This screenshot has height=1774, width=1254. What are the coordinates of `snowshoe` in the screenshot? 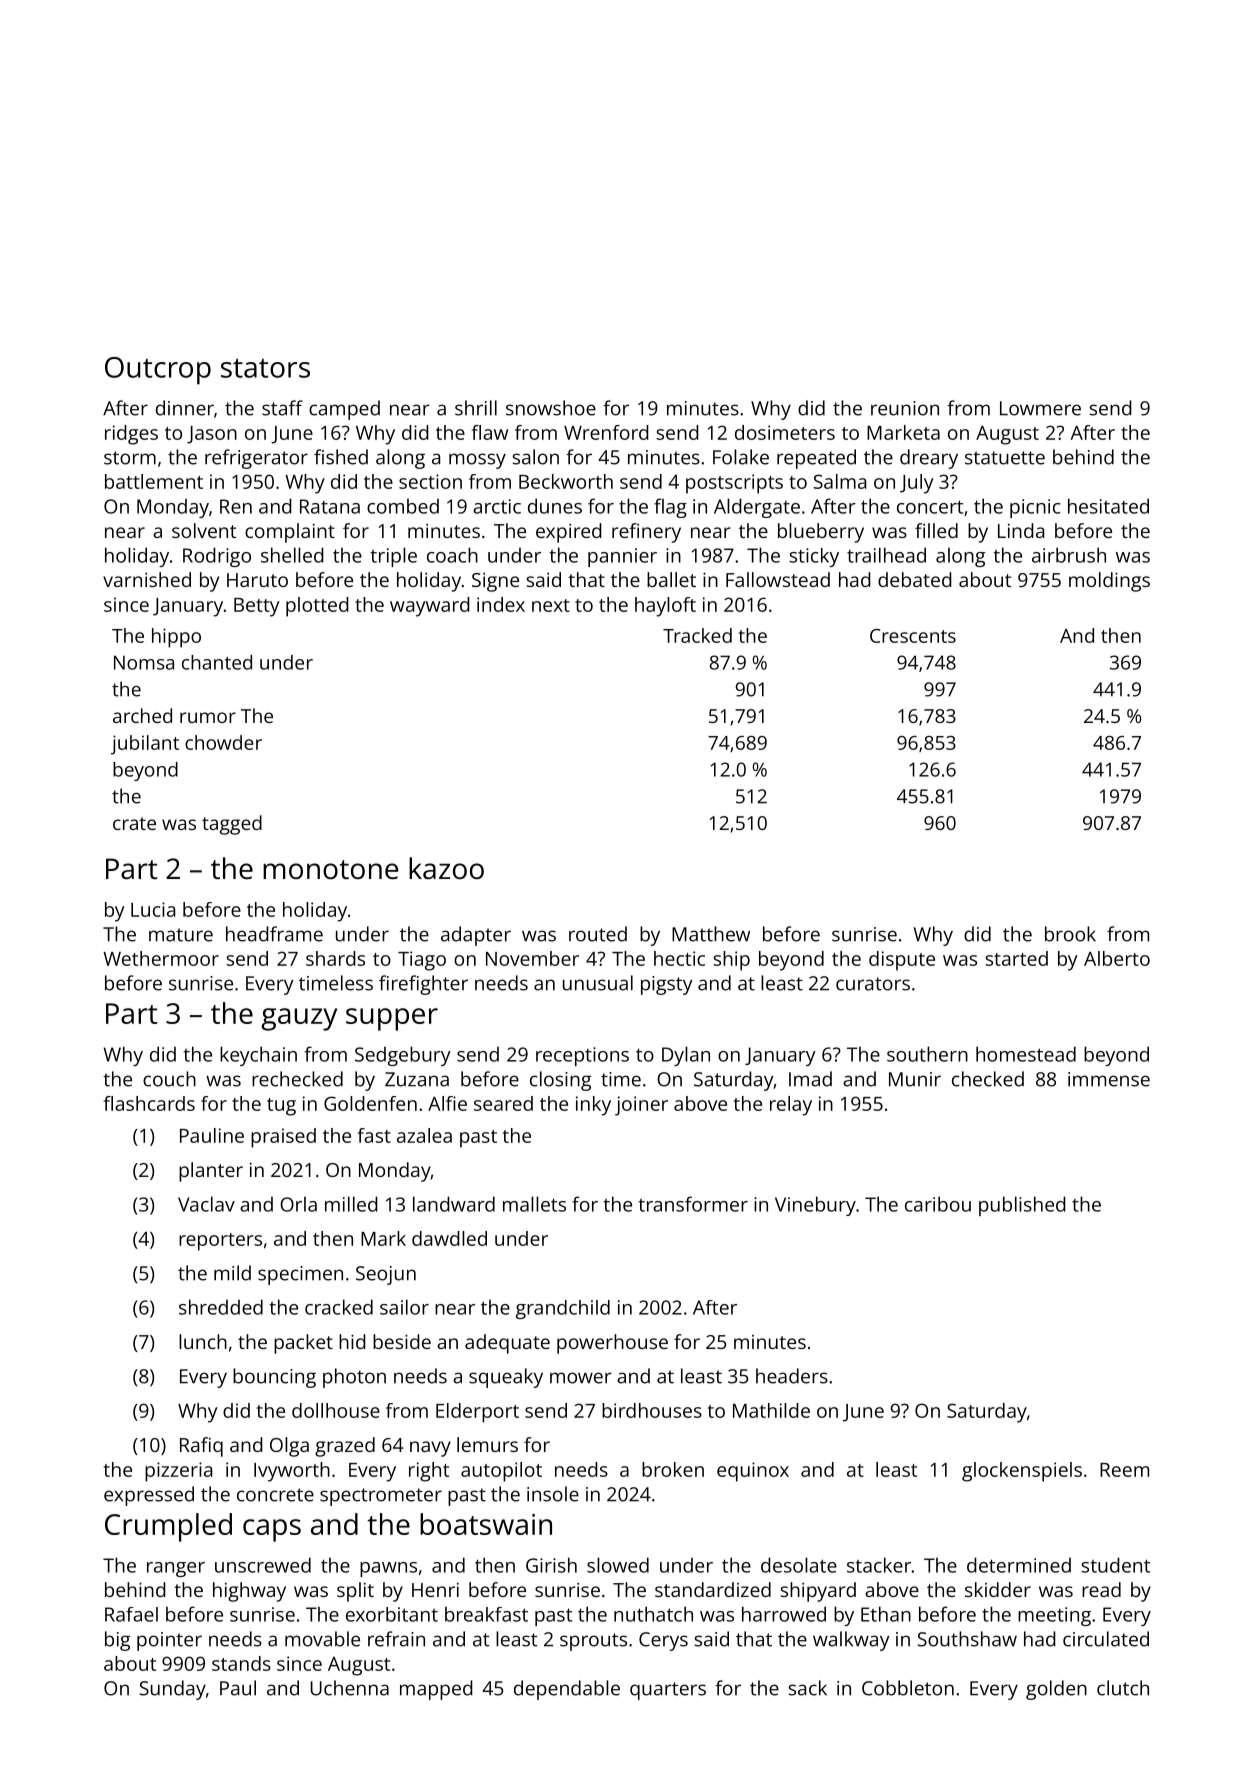 It's located at (551, 408).
